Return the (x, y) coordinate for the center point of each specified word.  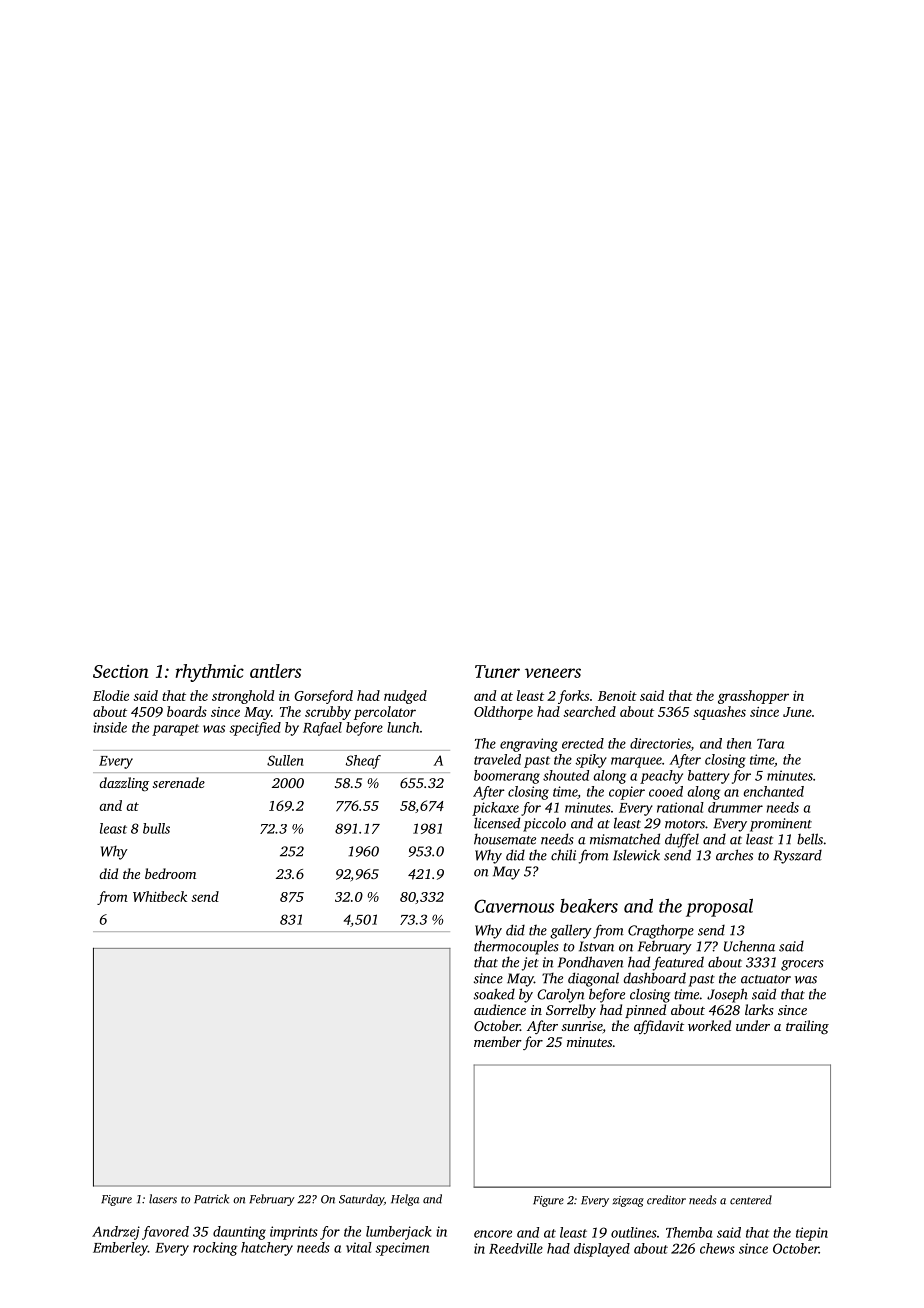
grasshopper (753, 697)
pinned (645, 1011)
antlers (275, 671)
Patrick (211, 1199)
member (497, 1041)
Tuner (497, 671)
